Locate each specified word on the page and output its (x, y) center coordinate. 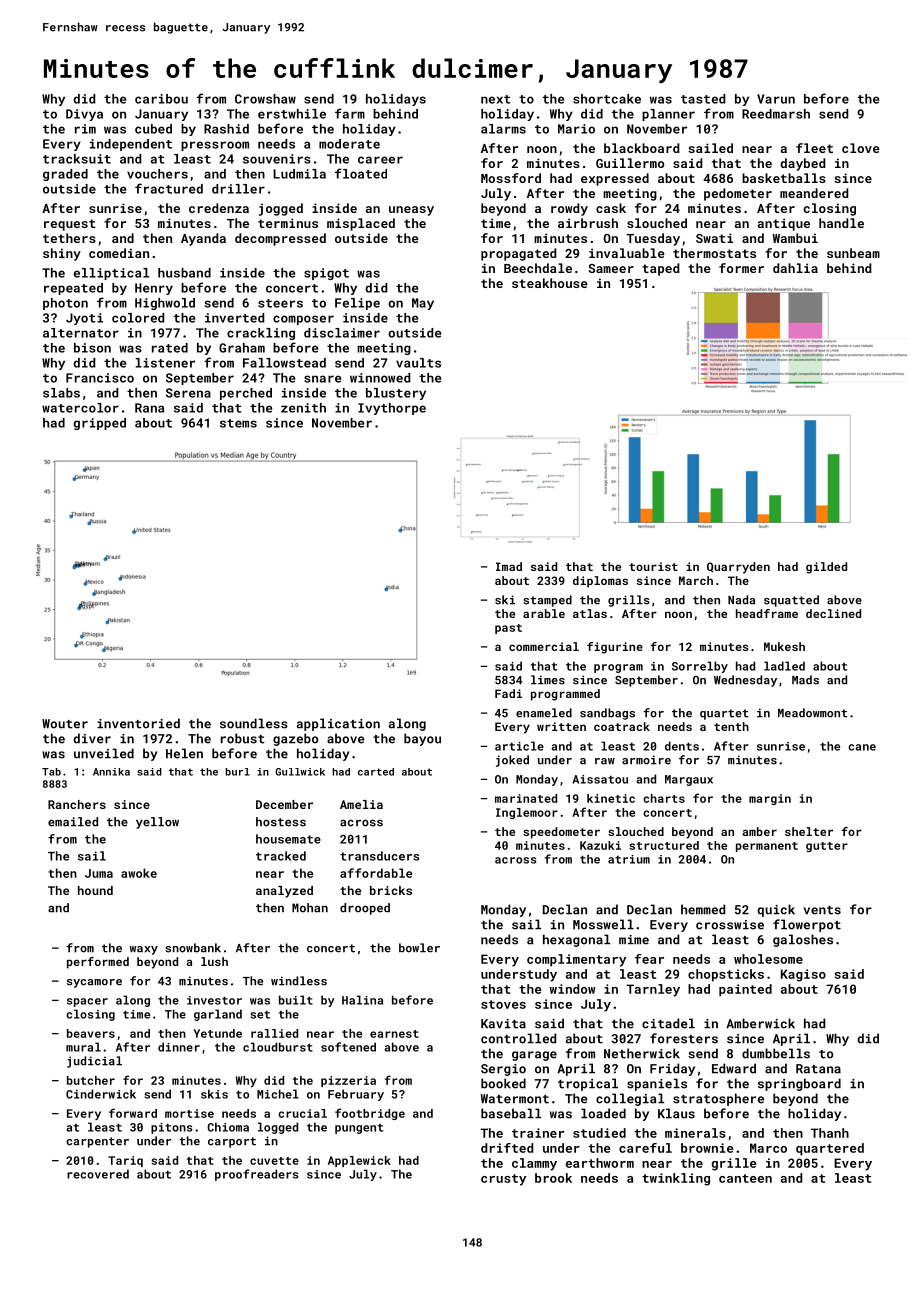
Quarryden (738, 568)
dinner (179, 1047)
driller (238, 189)
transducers (380, 856)
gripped (99, 424)
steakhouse (550, 283)
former (741, 268)
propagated (518, 254)
